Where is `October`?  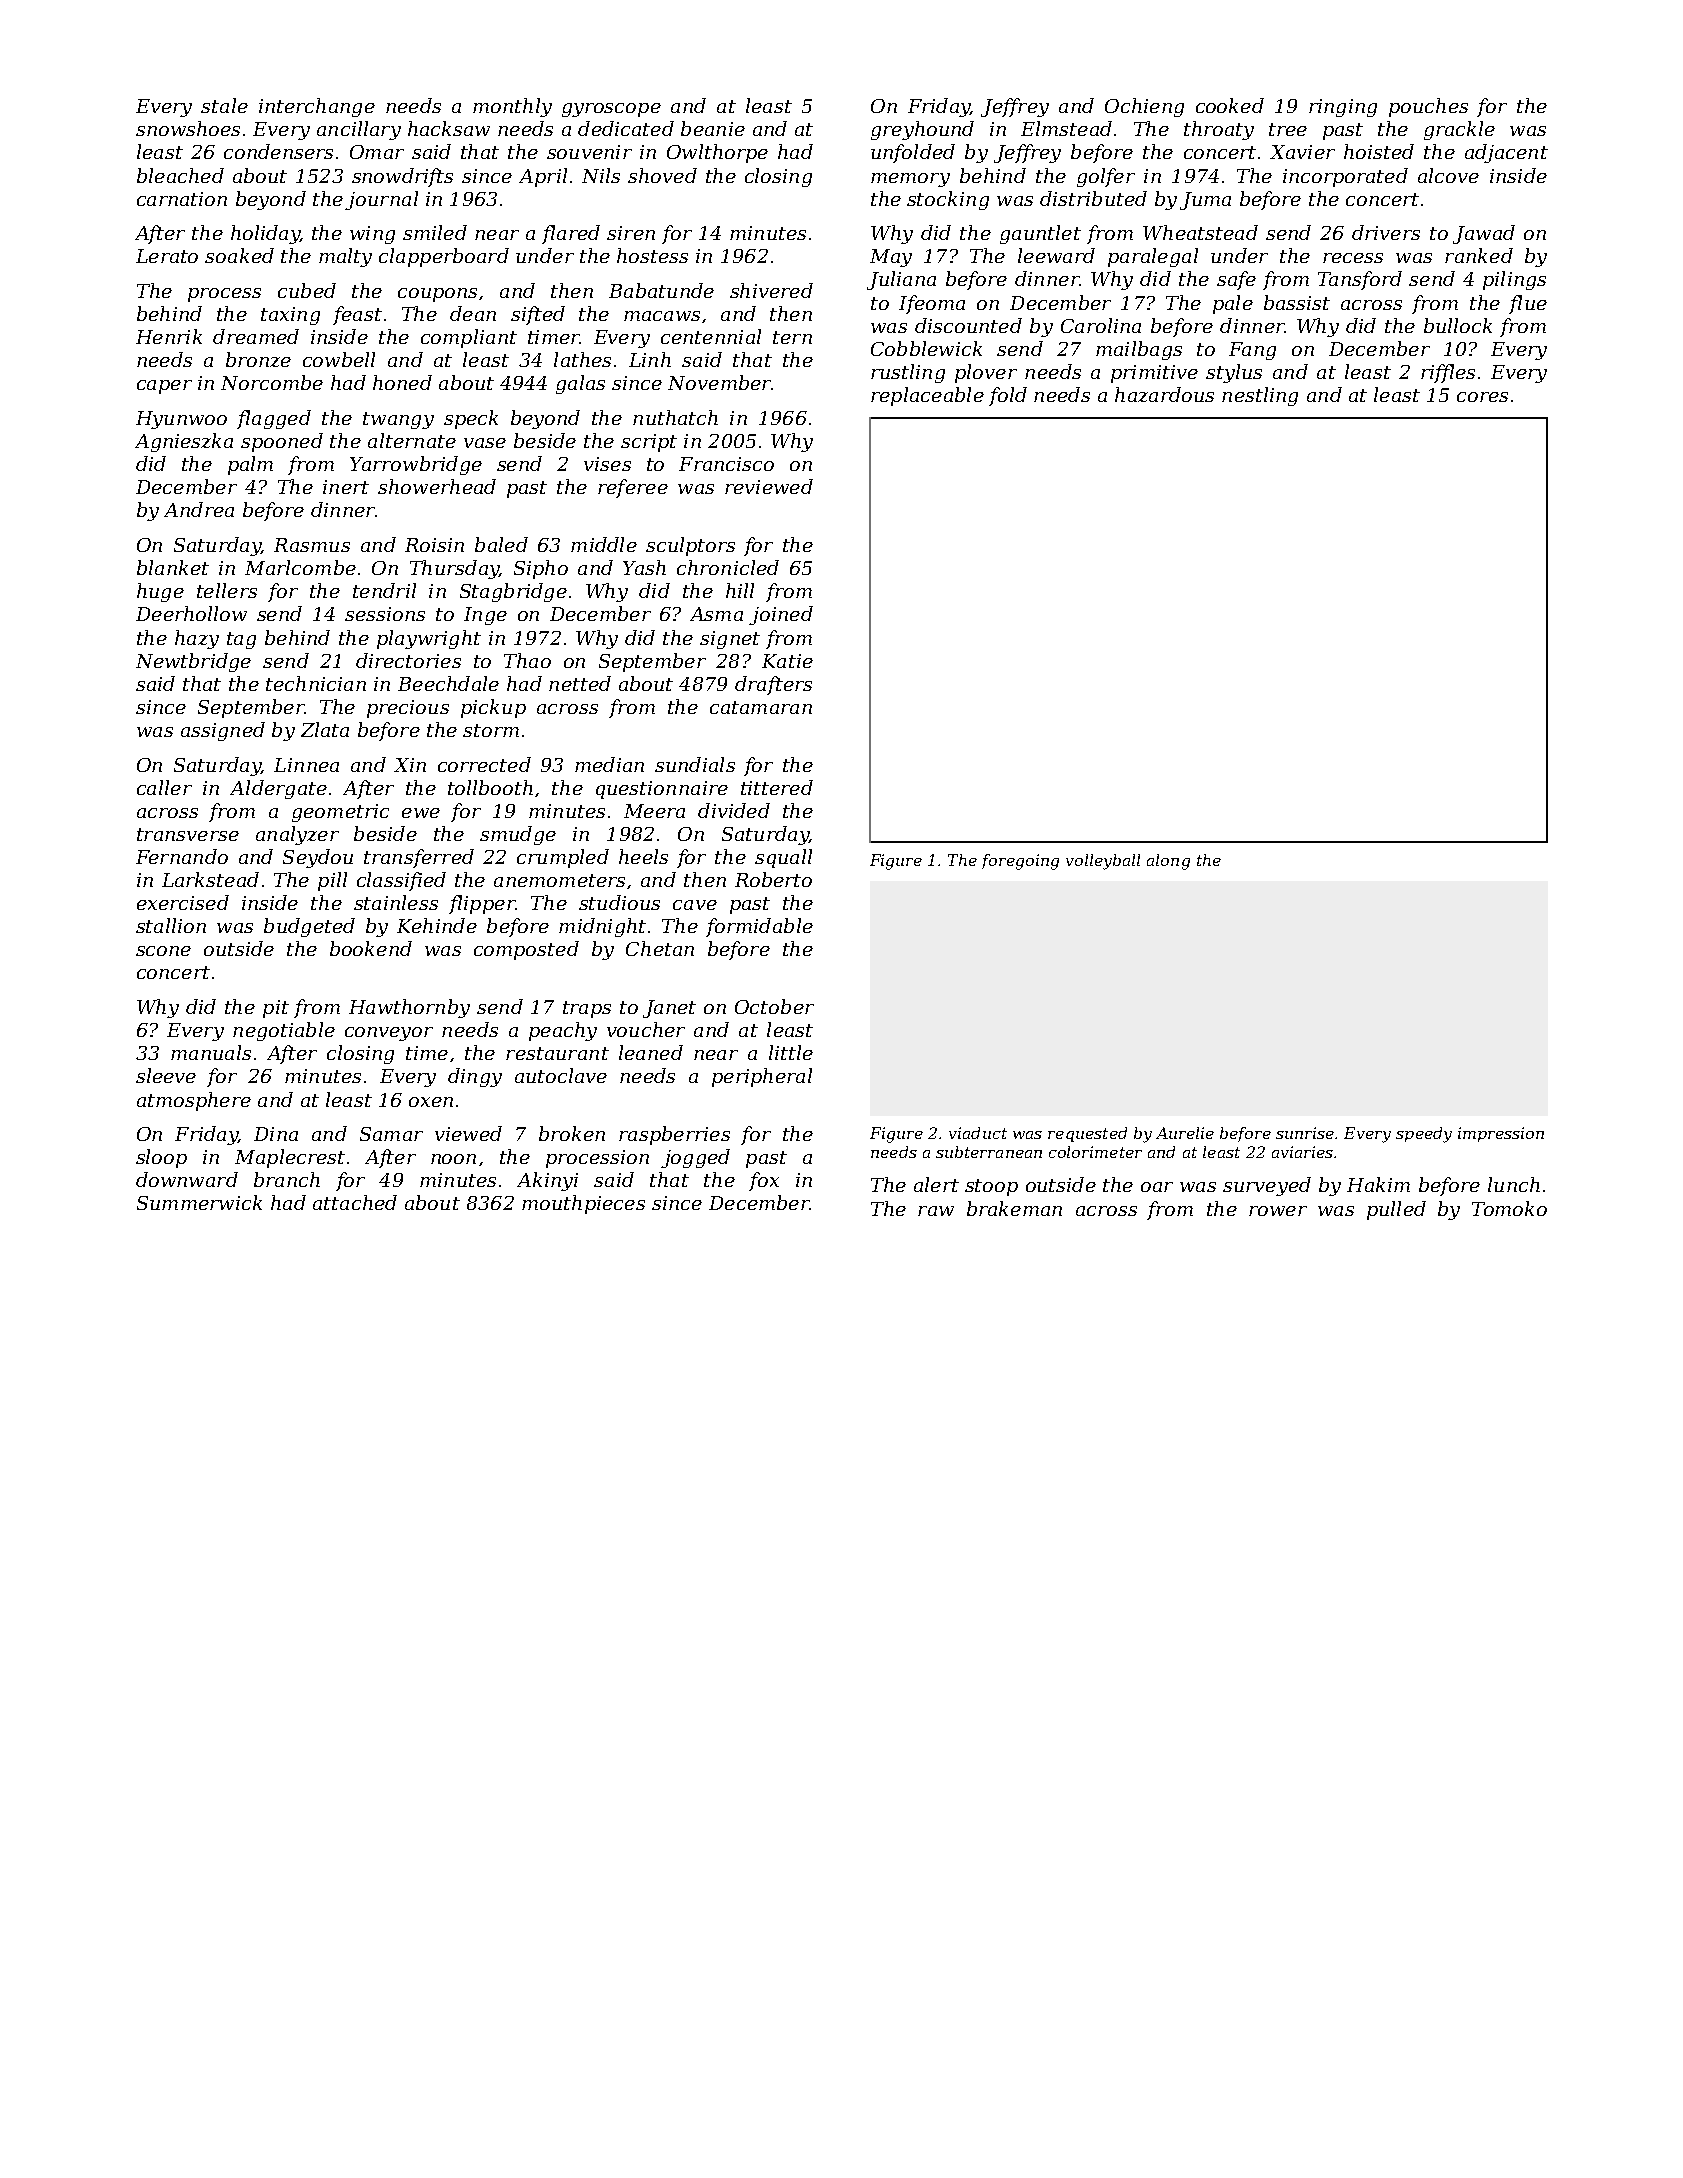
October is located at coordinates (774, 1006).
